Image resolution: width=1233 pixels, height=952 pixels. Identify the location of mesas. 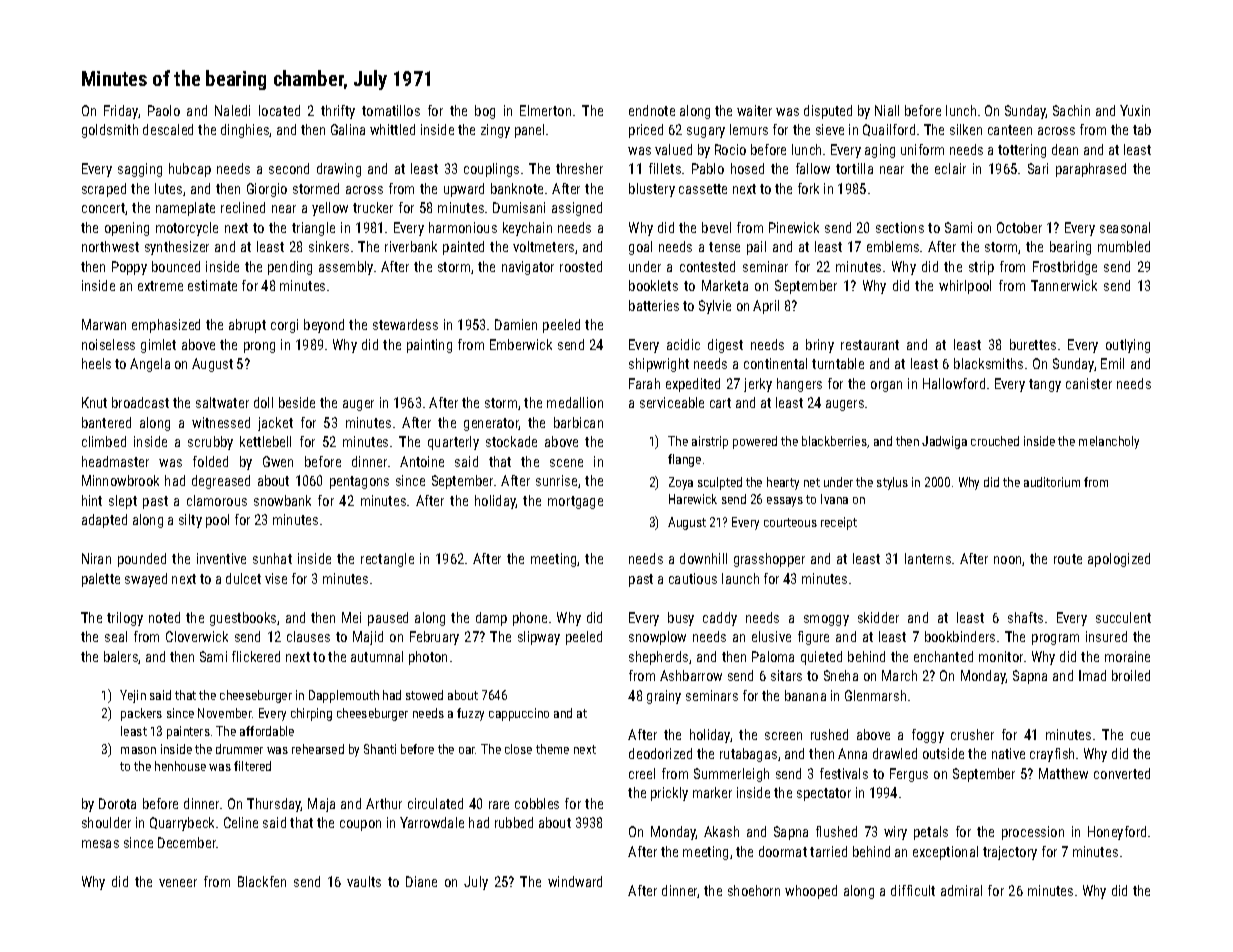
(100, 844).
